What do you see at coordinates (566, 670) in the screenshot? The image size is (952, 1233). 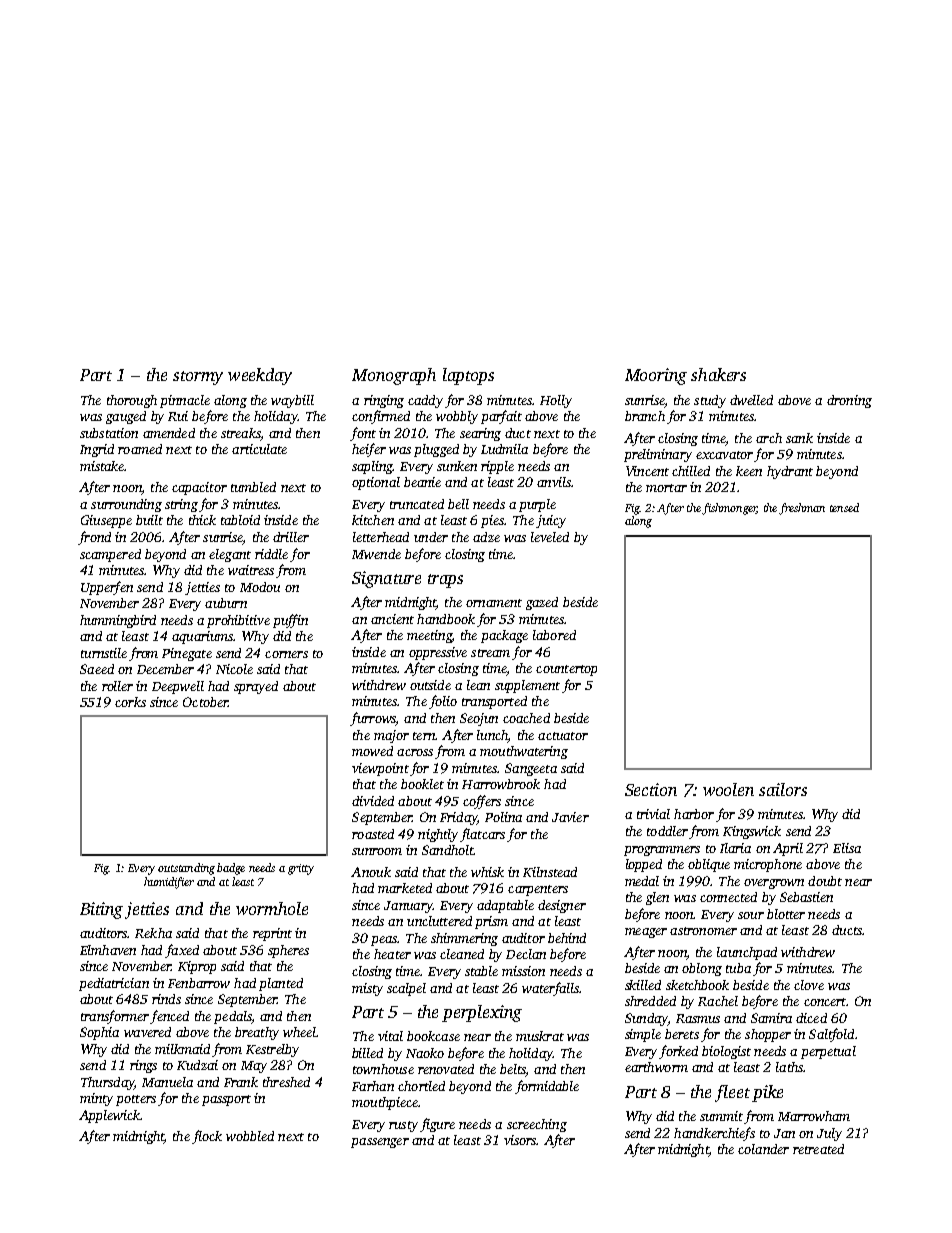 I see `countertop` at bounding box center [566, 670].
